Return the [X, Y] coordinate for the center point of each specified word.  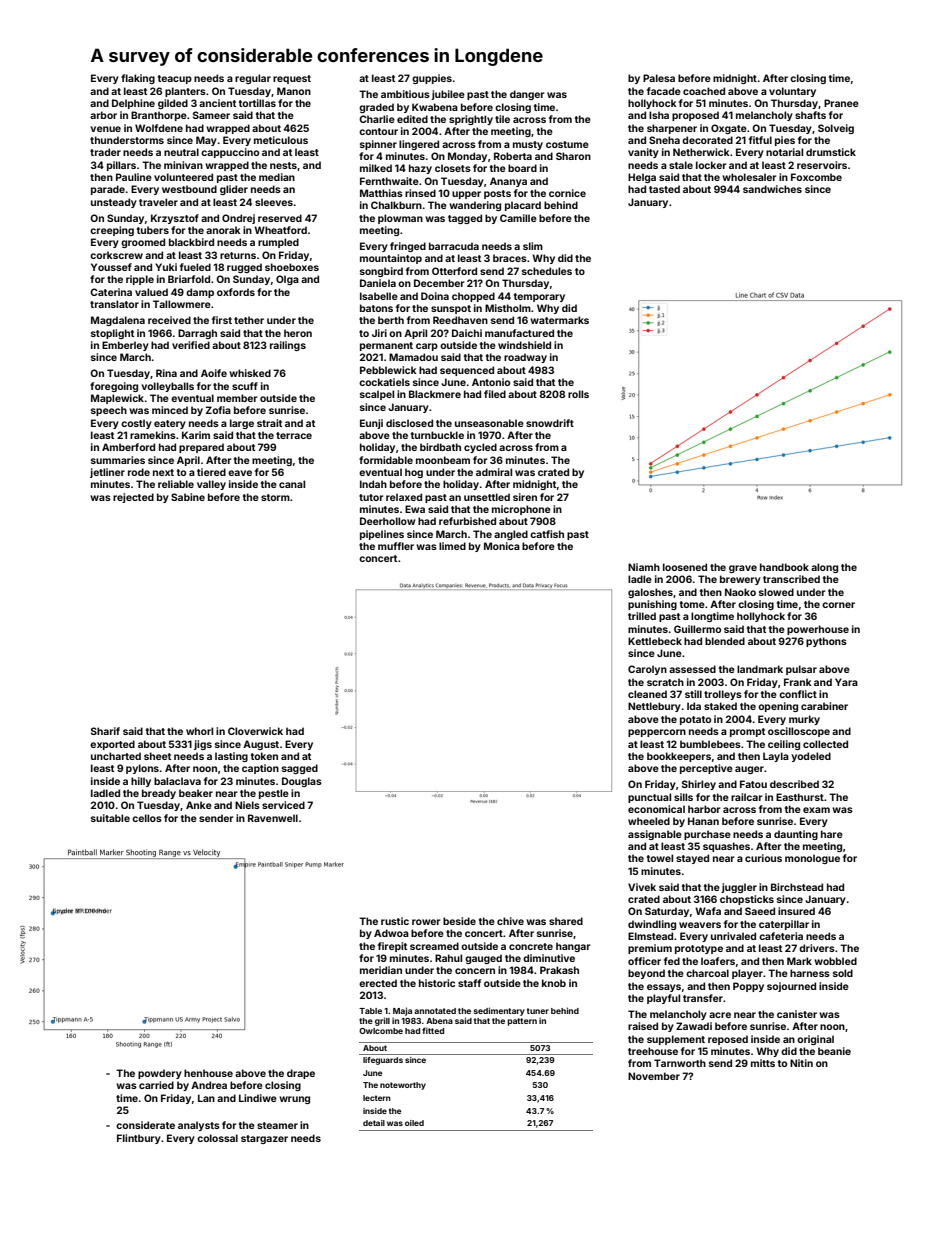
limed [452, 546]
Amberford [128, 447]
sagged [300, 769]
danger [527, 95]
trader [105, 152]
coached [704, 91]
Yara [846, 682]
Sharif [105, 731]
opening [778, 707]
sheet [157, 756]
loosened [685, 567]
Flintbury [139, 1139]
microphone [521, 510]
